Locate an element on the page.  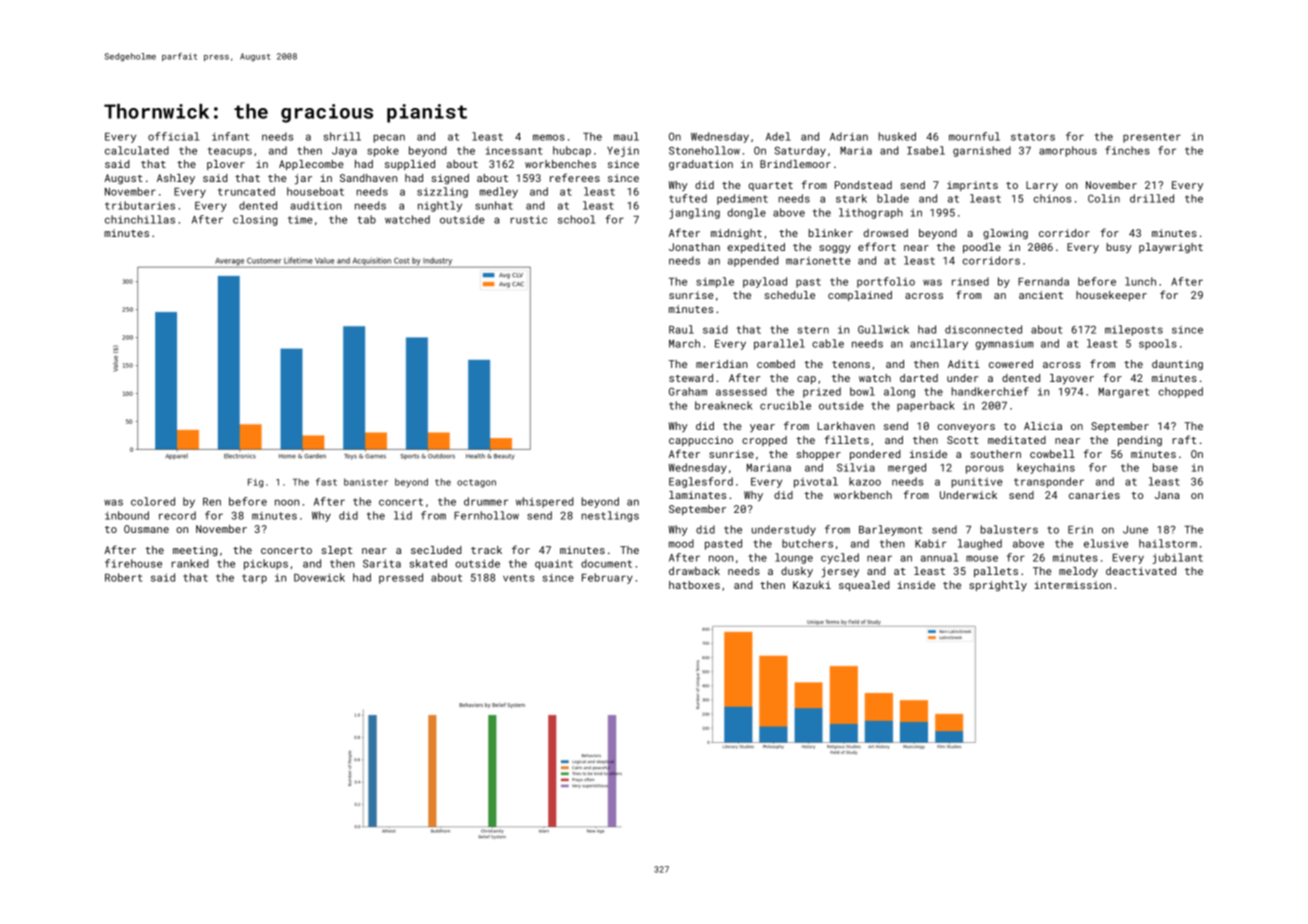
stern is located at coordinates (813, 330).
